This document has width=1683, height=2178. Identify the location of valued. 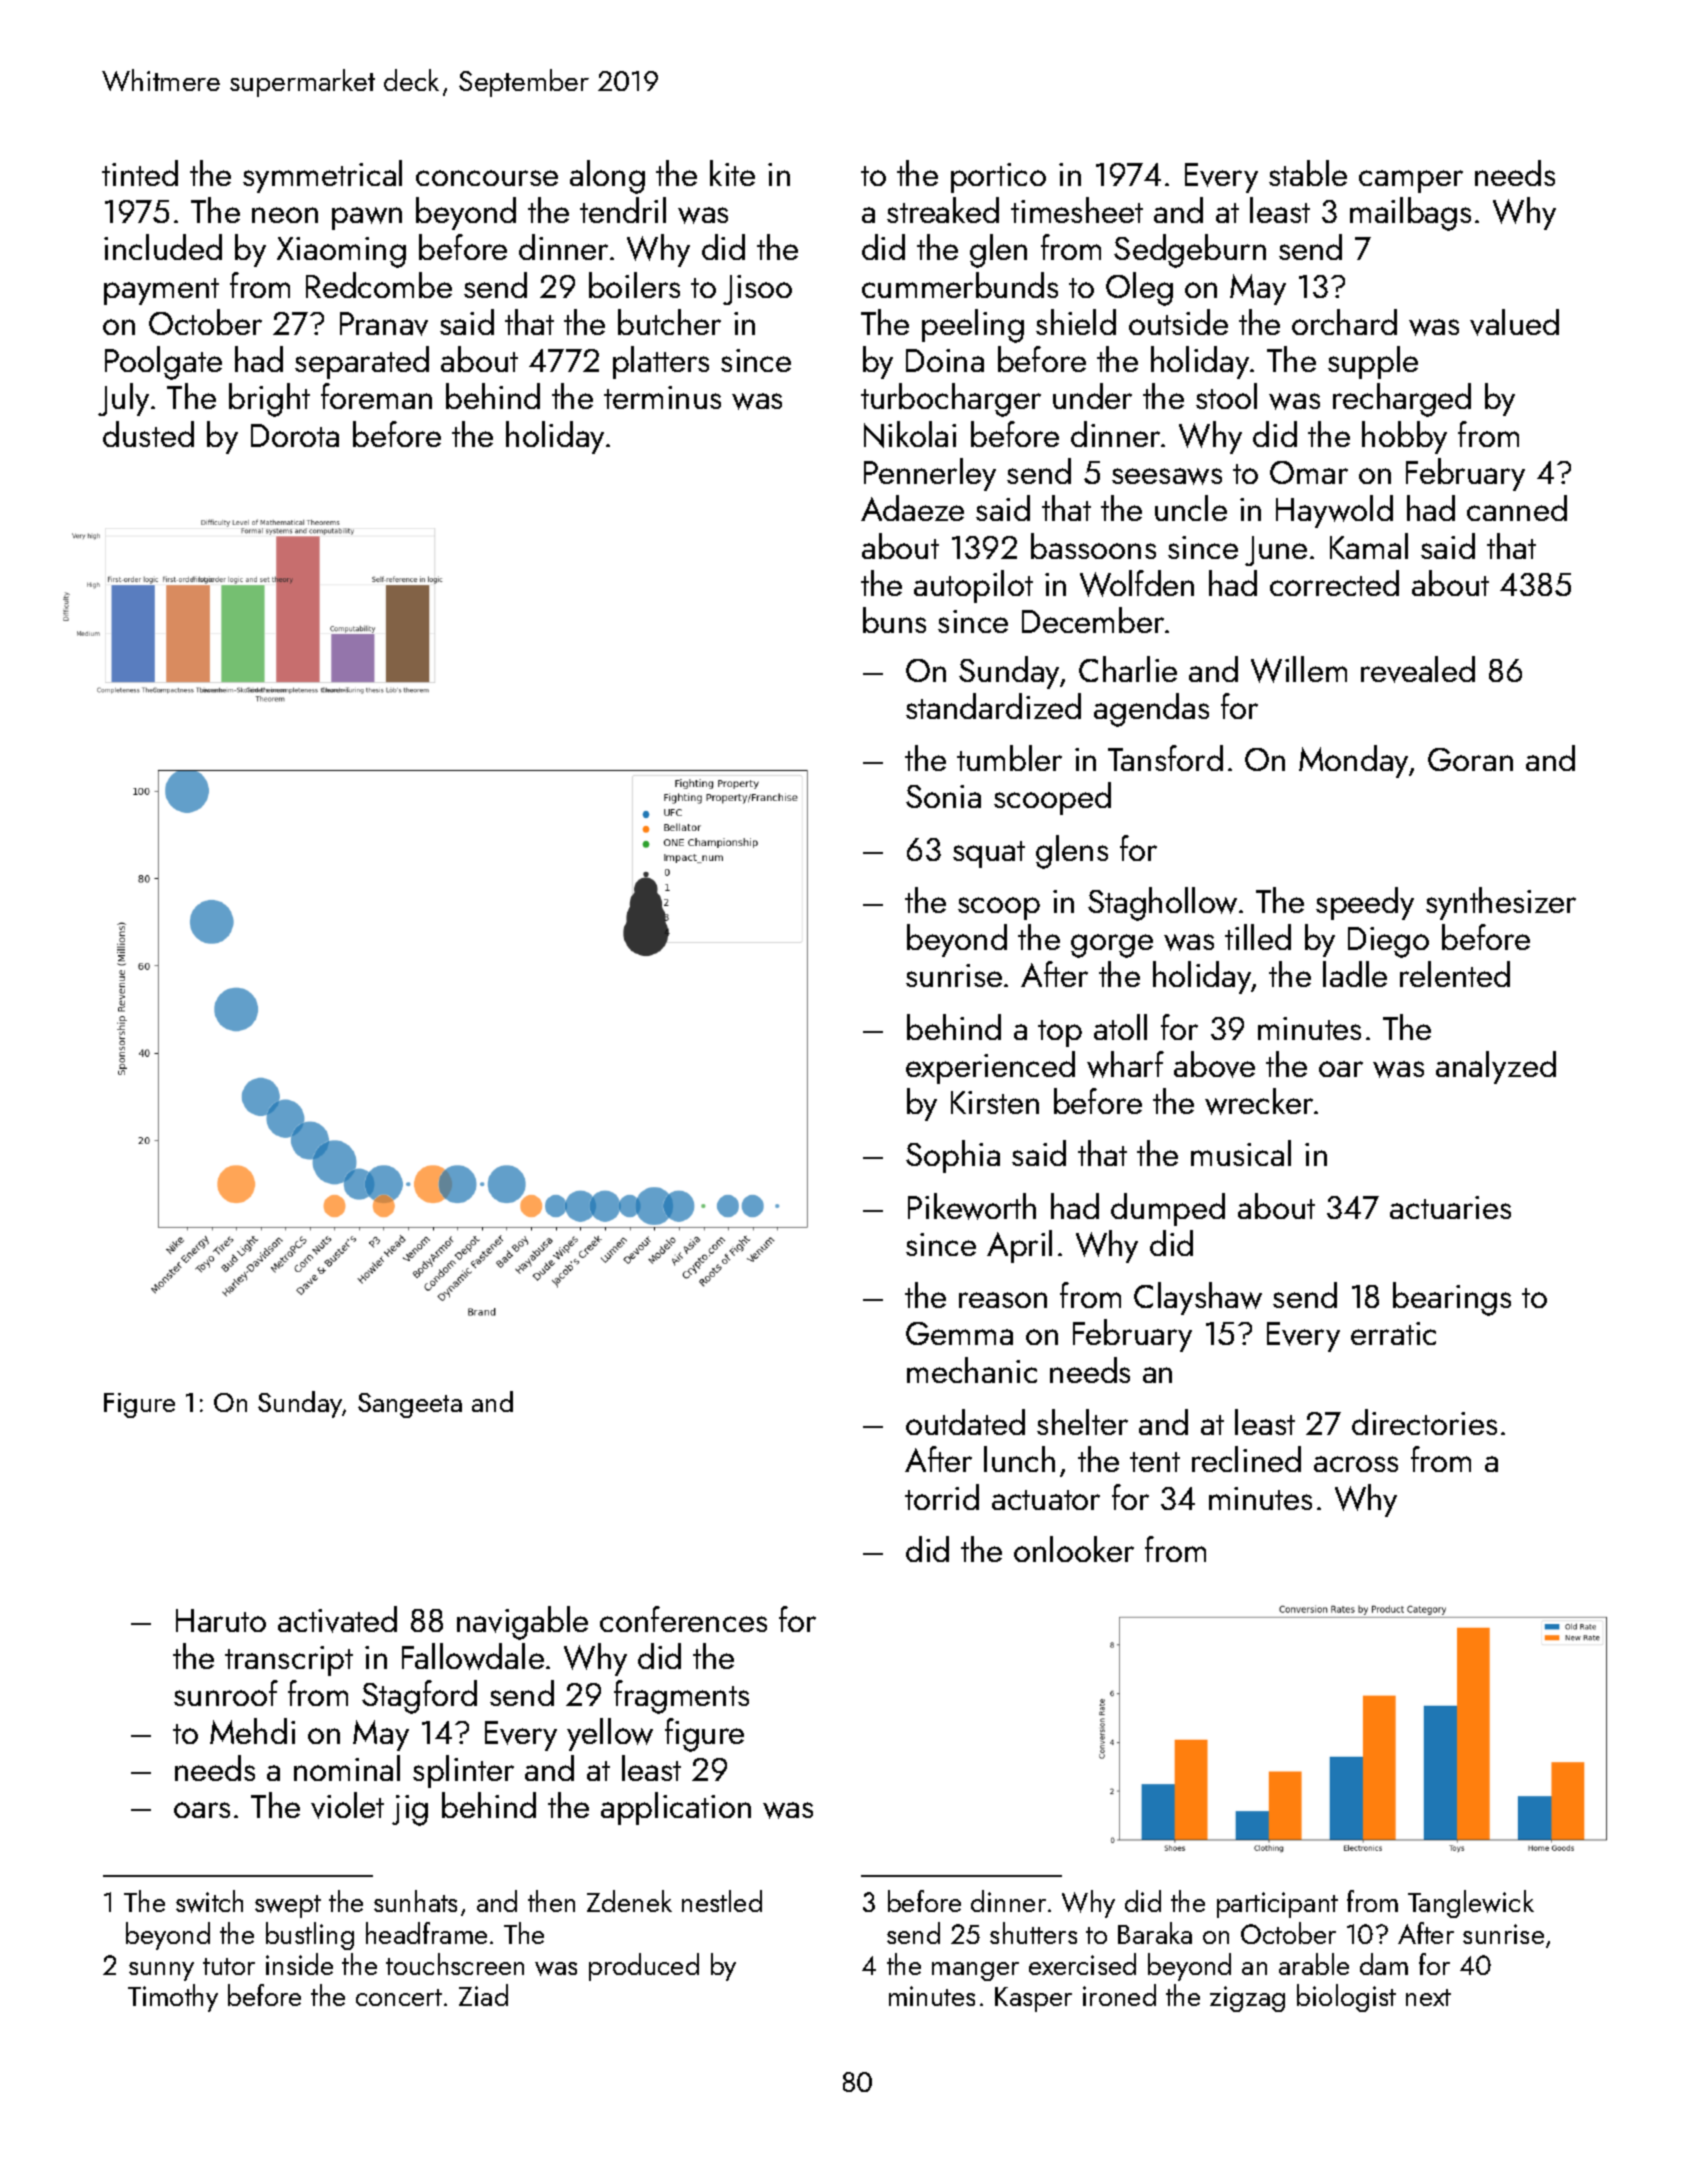
(1514, 322).
